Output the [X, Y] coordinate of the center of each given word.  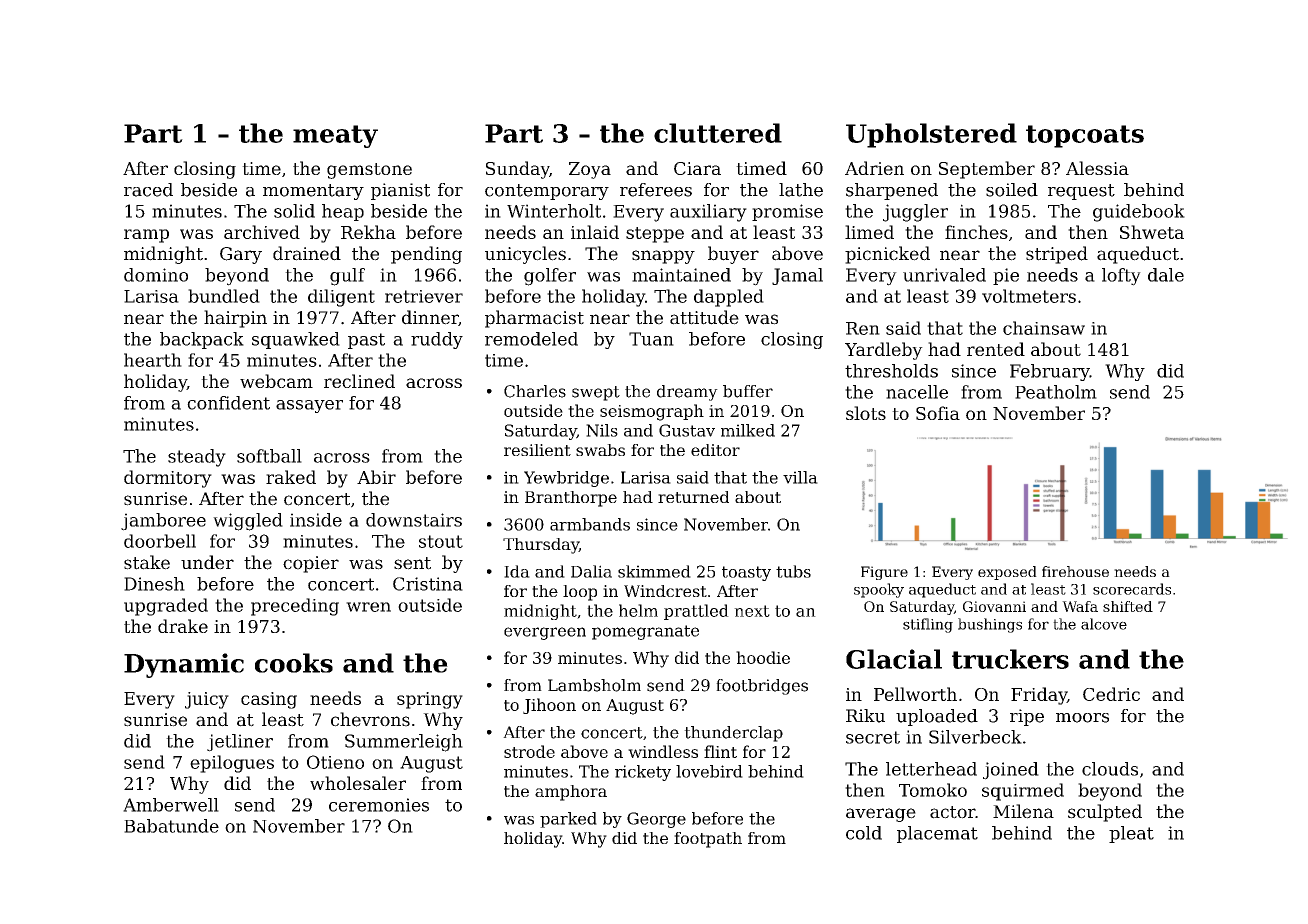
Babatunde [171, 826]
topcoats [1085, 136]
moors [1082, 718]
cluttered [718, 133]
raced [148, 190]
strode [529, 751]
